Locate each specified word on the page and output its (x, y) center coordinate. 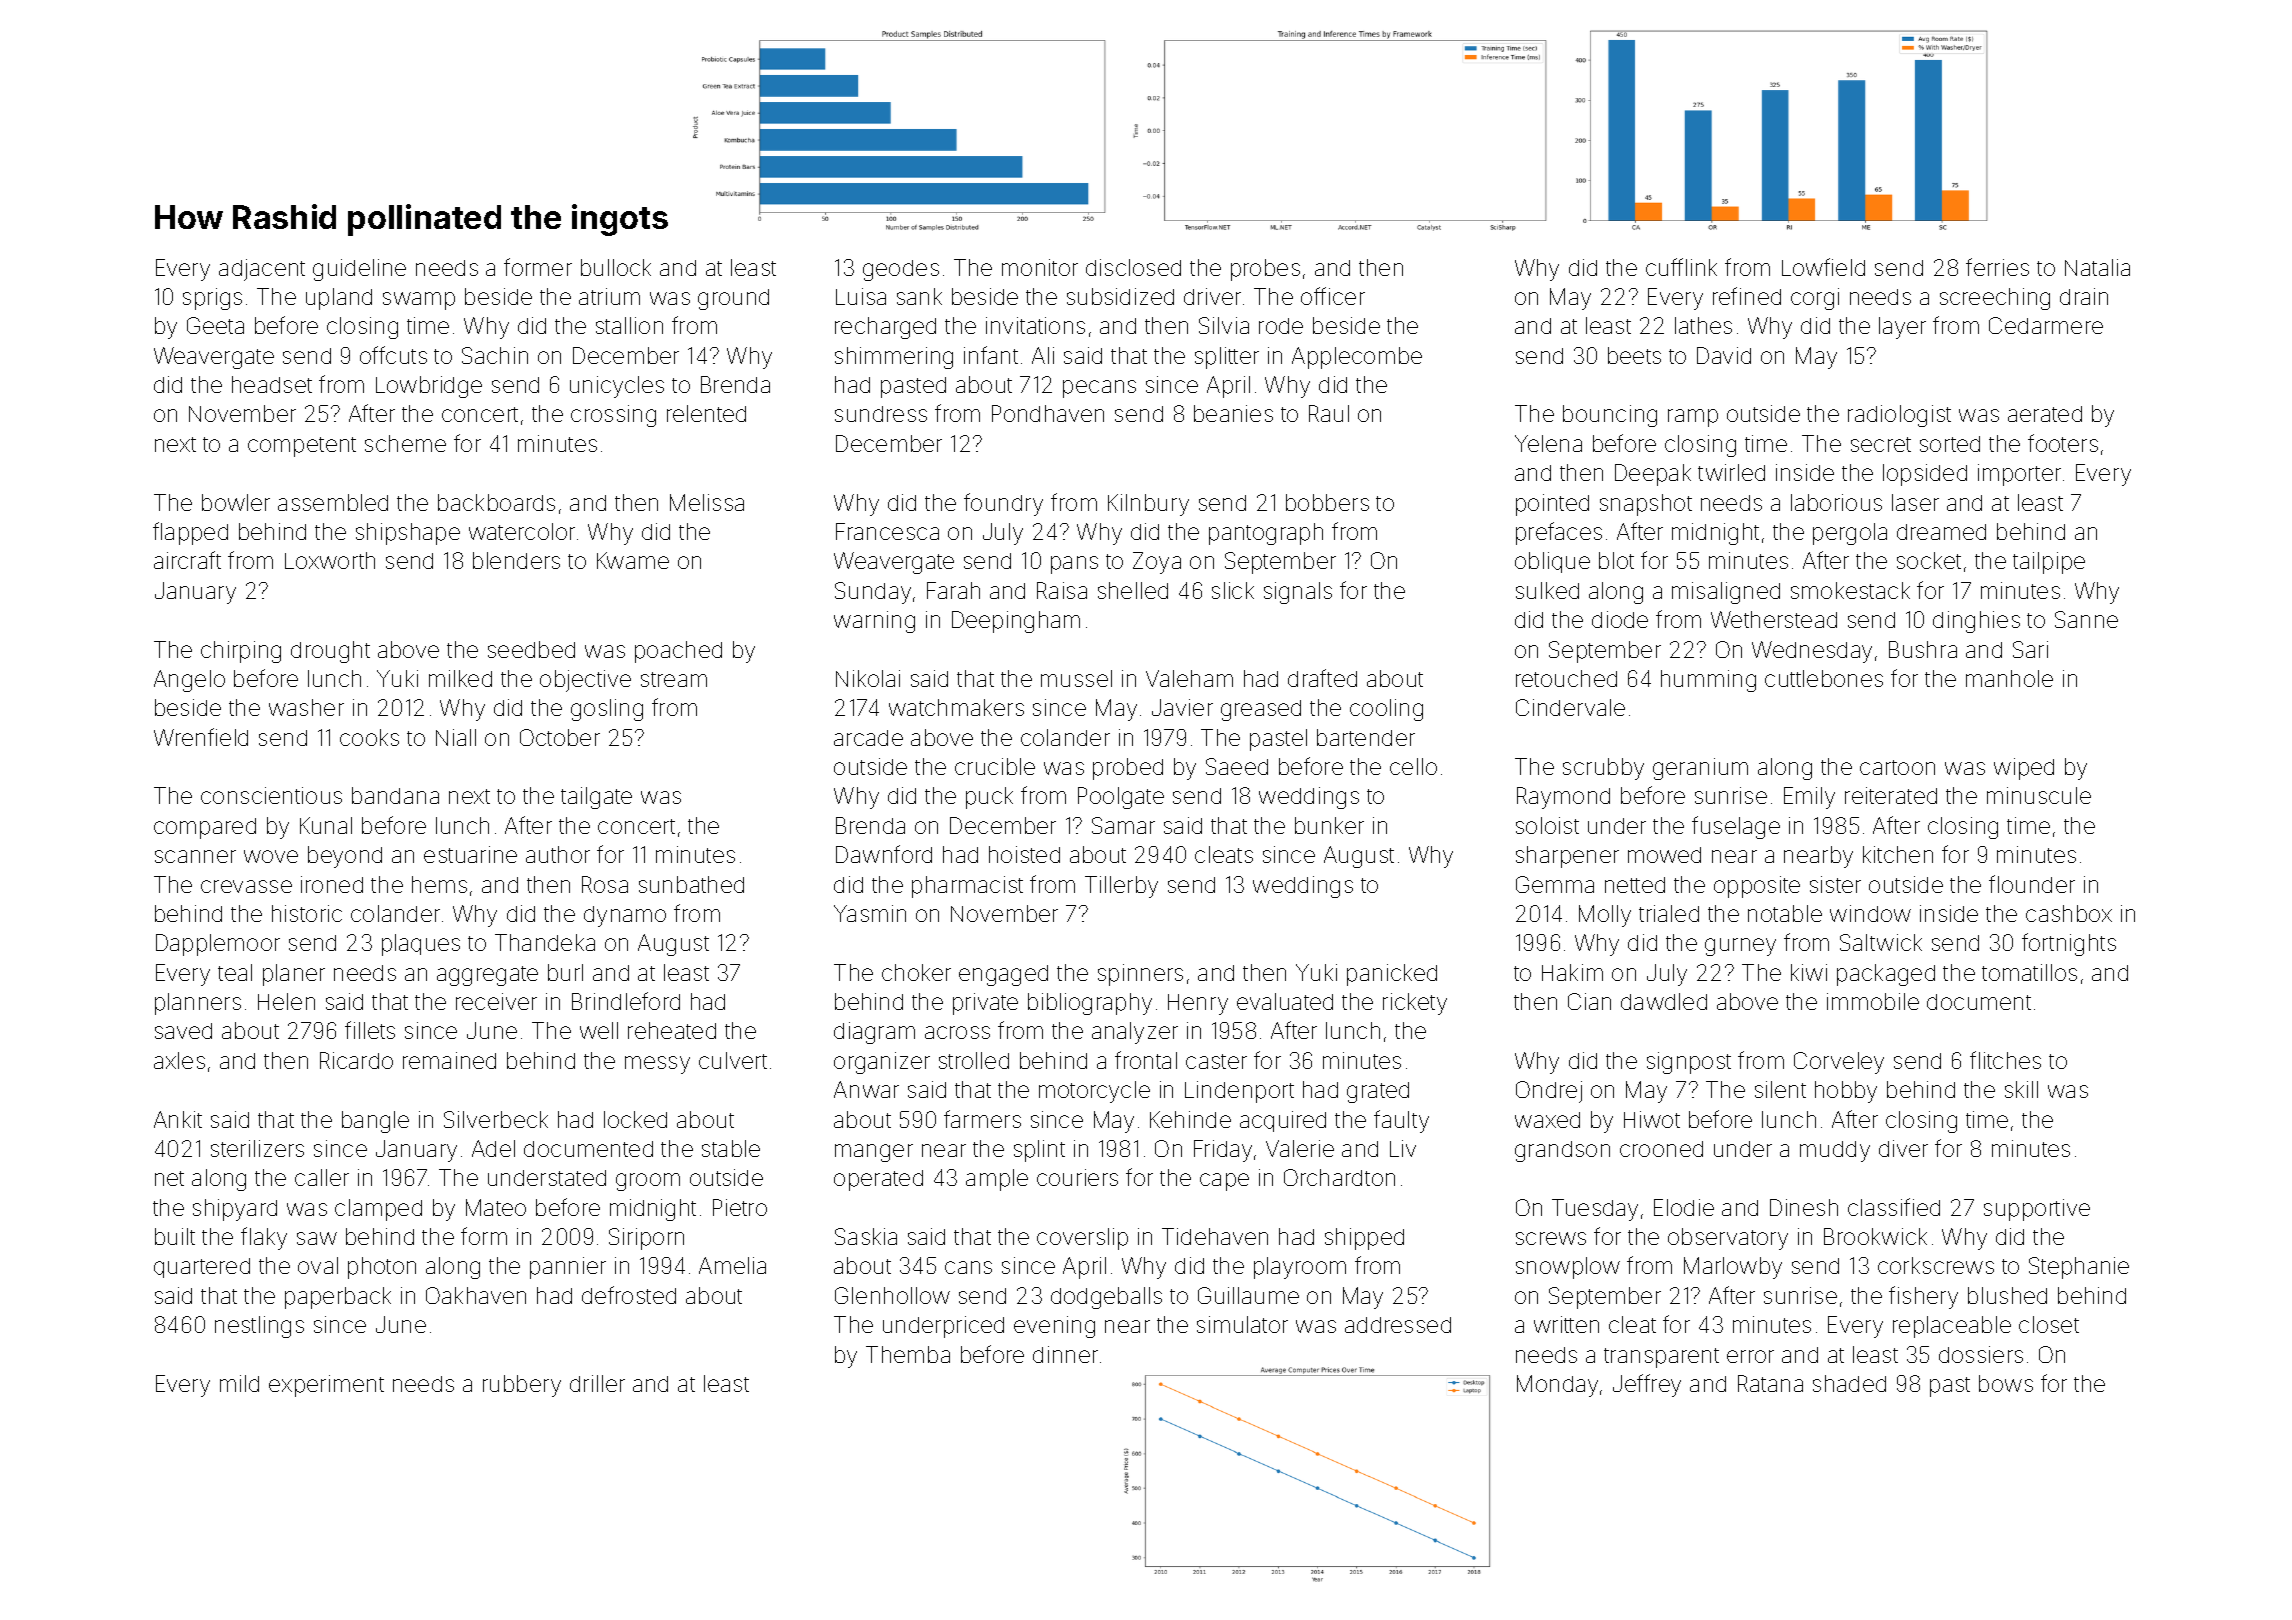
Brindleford (626, 1001)
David (1724, 355)
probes (1265, 270)
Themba (908, 1354)
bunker (1329, 825)
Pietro (740, 1207)
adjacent (262, 270)
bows (2006, 1383)
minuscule (2039, 795)
